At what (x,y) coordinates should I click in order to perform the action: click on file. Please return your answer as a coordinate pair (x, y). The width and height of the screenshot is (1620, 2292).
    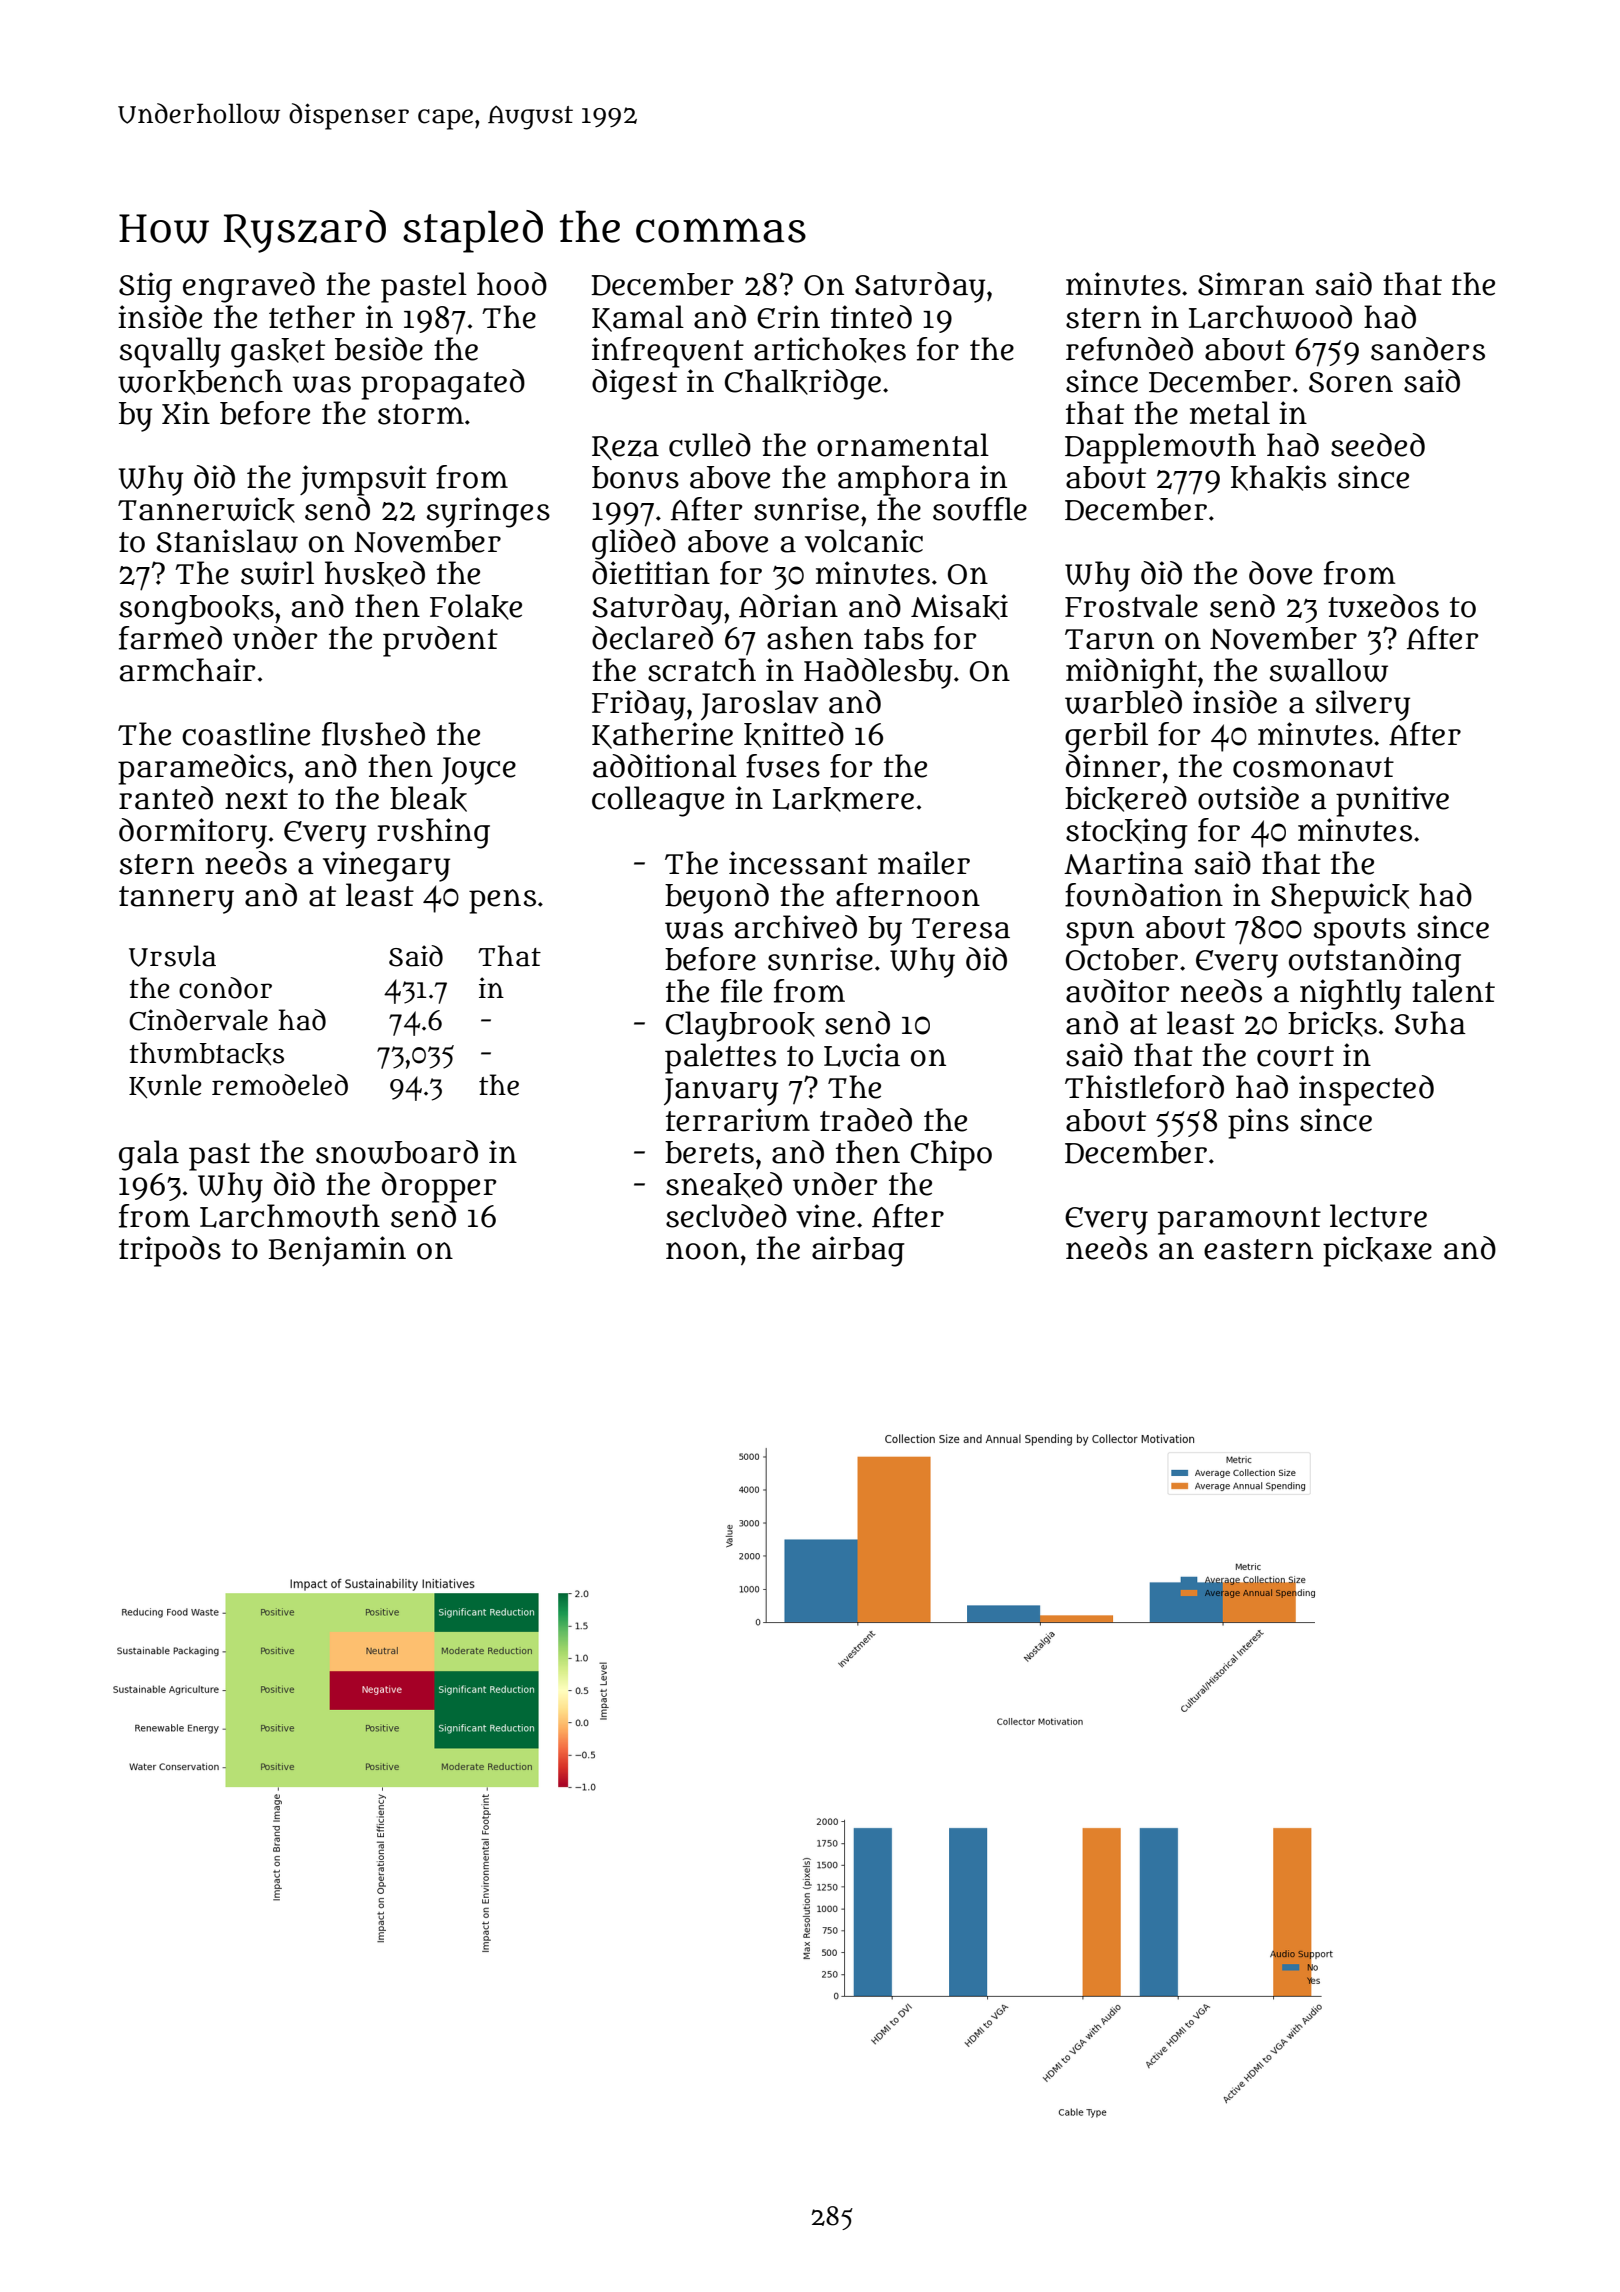
    Looking at the image, I should click on (741, 991).
